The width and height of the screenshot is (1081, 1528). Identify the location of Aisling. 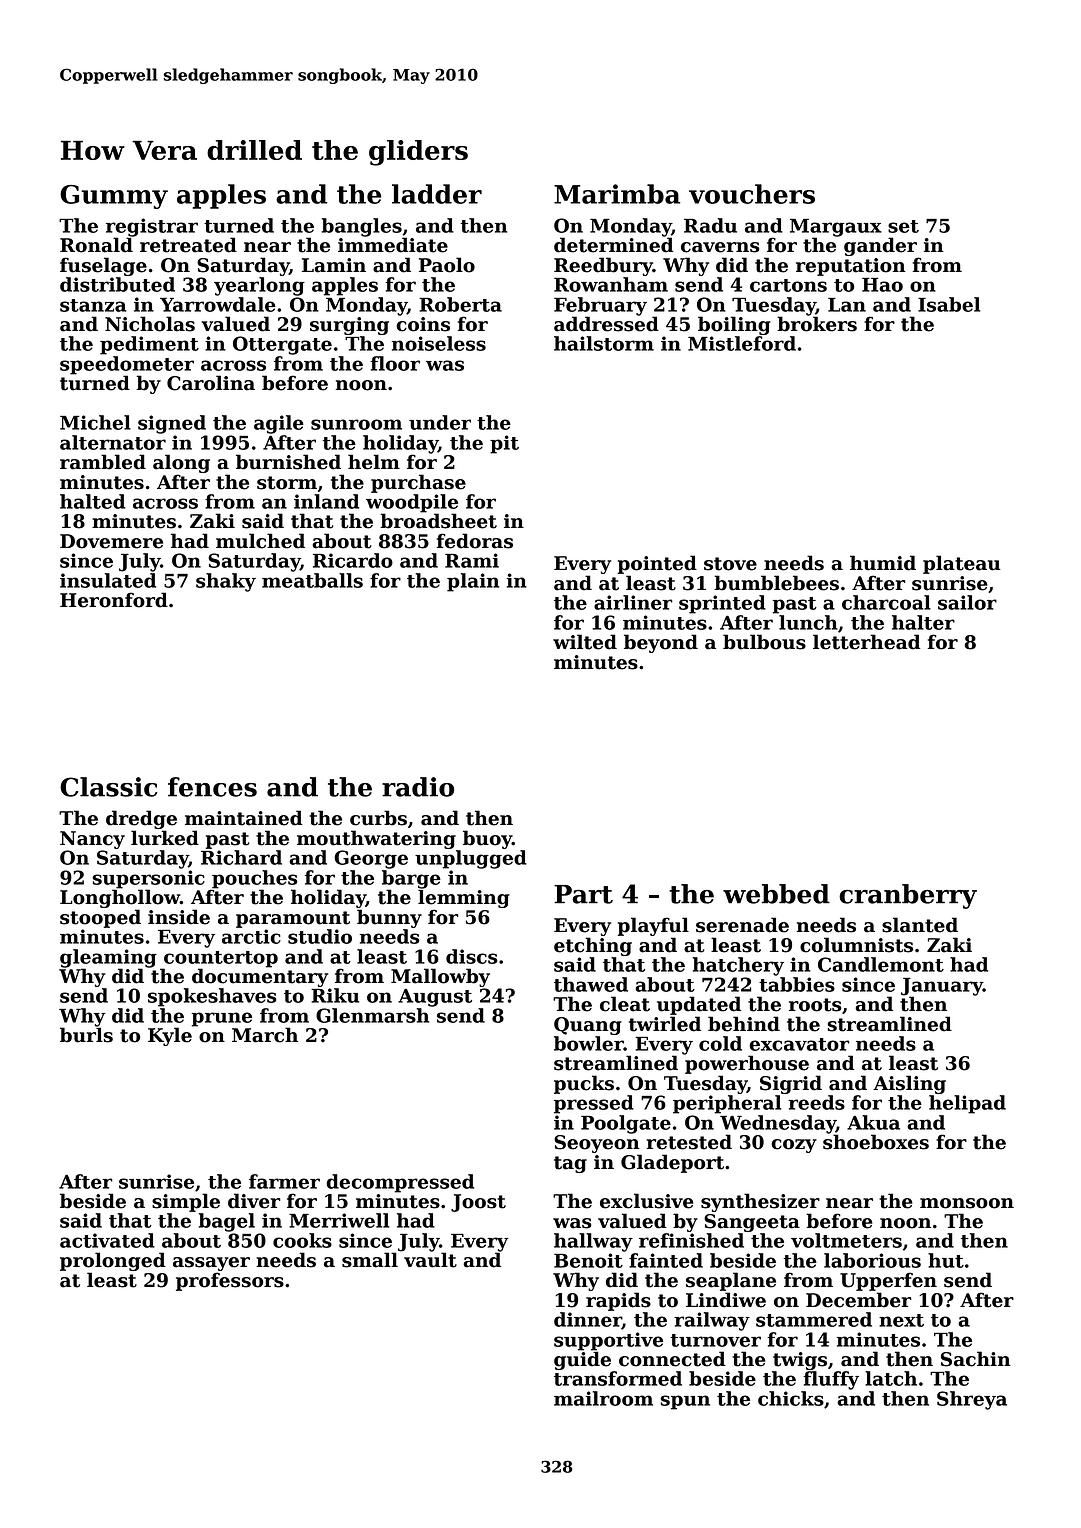
(909, 1084).
